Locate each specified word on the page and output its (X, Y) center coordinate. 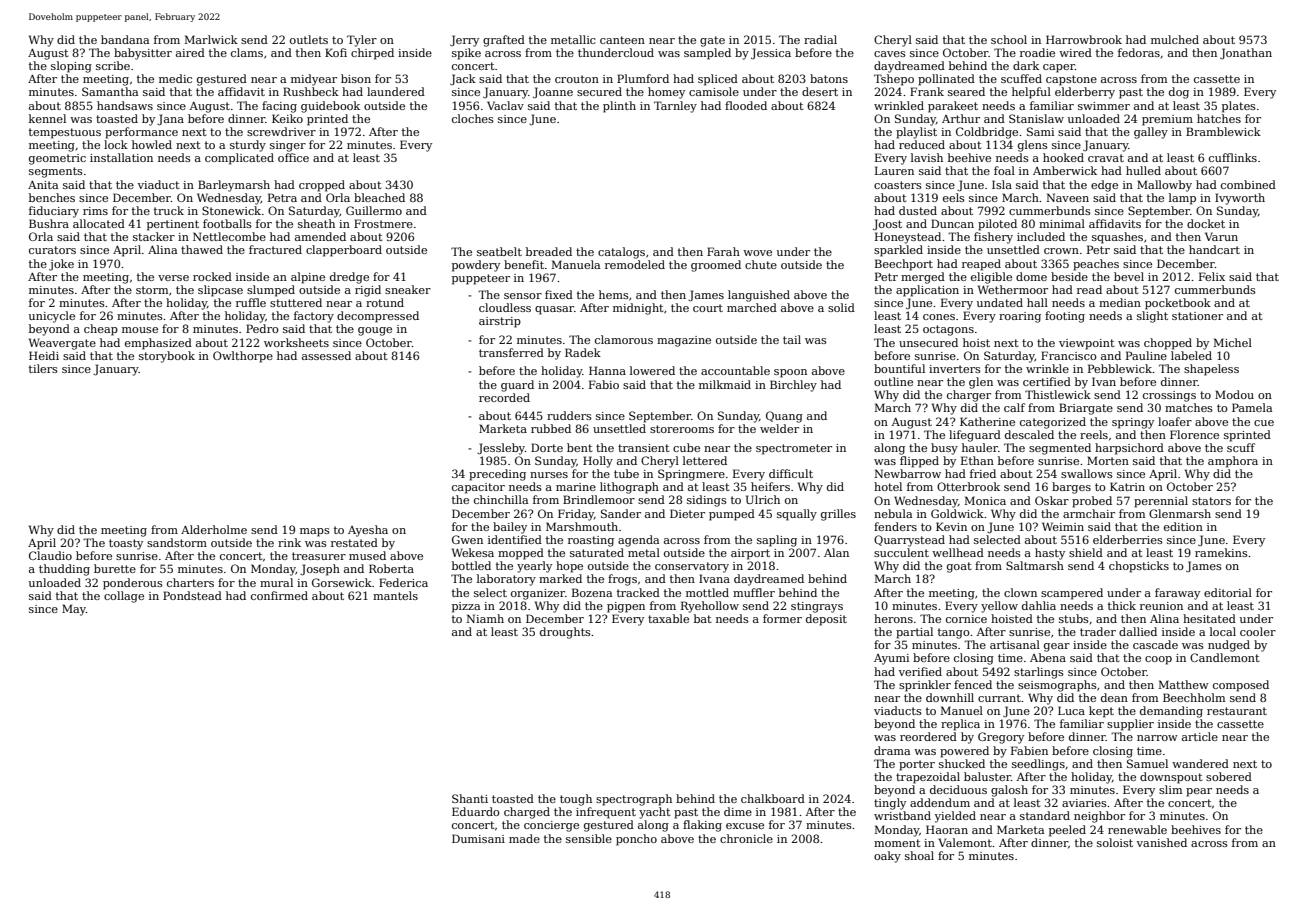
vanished (1162, 842)
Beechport (904, 265)
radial (820, 39)
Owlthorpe (243, 357)
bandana (125, 39)
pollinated (946, 80)
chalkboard (773, 798)
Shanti (470, 798)
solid (841, 307)
